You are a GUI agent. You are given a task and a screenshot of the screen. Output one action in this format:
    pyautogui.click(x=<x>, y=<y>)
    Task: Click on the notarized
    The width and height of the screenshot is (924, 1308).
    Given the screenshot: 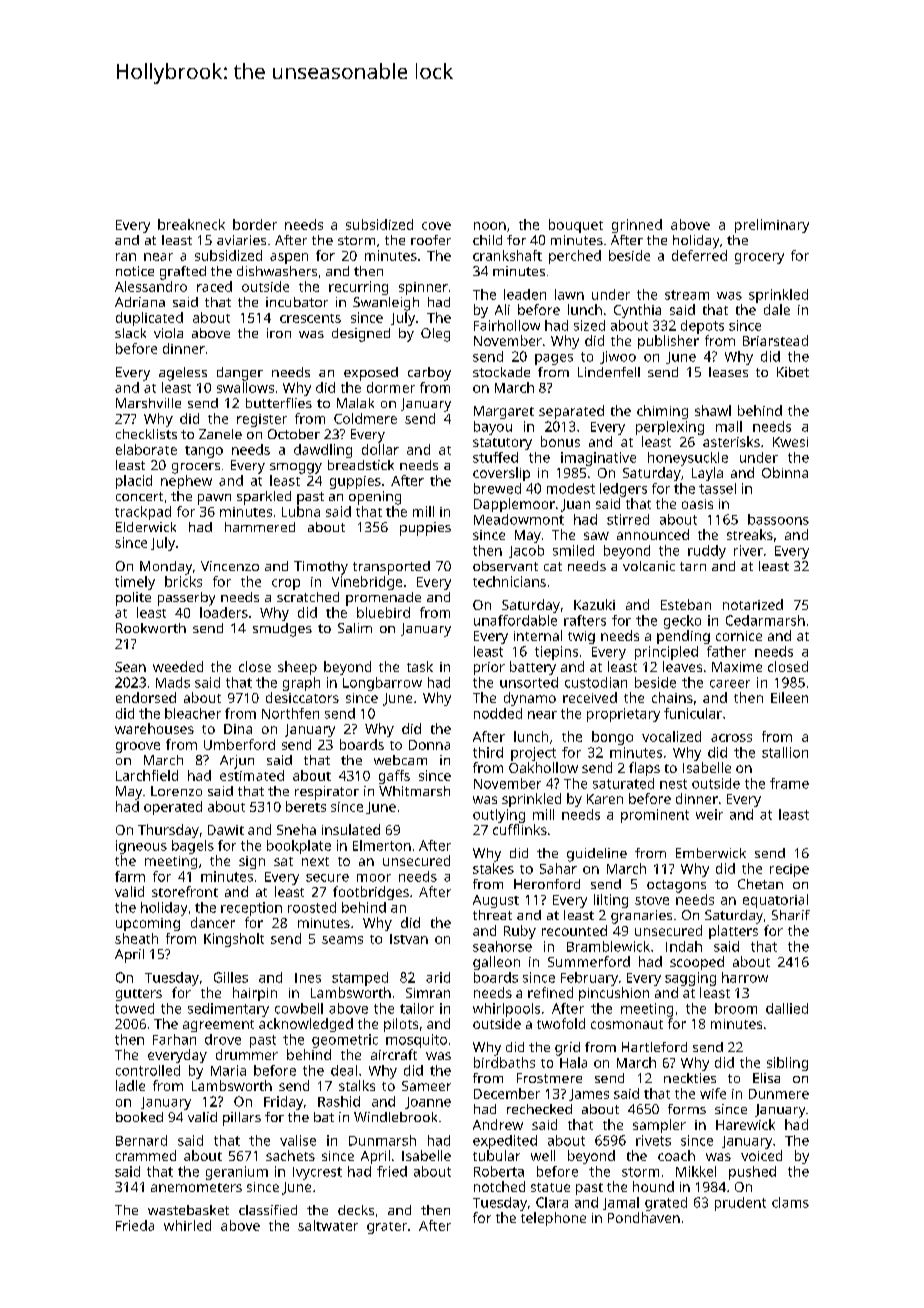 What is the action you would take?
    pyautogui.click(x=753, y=604)
